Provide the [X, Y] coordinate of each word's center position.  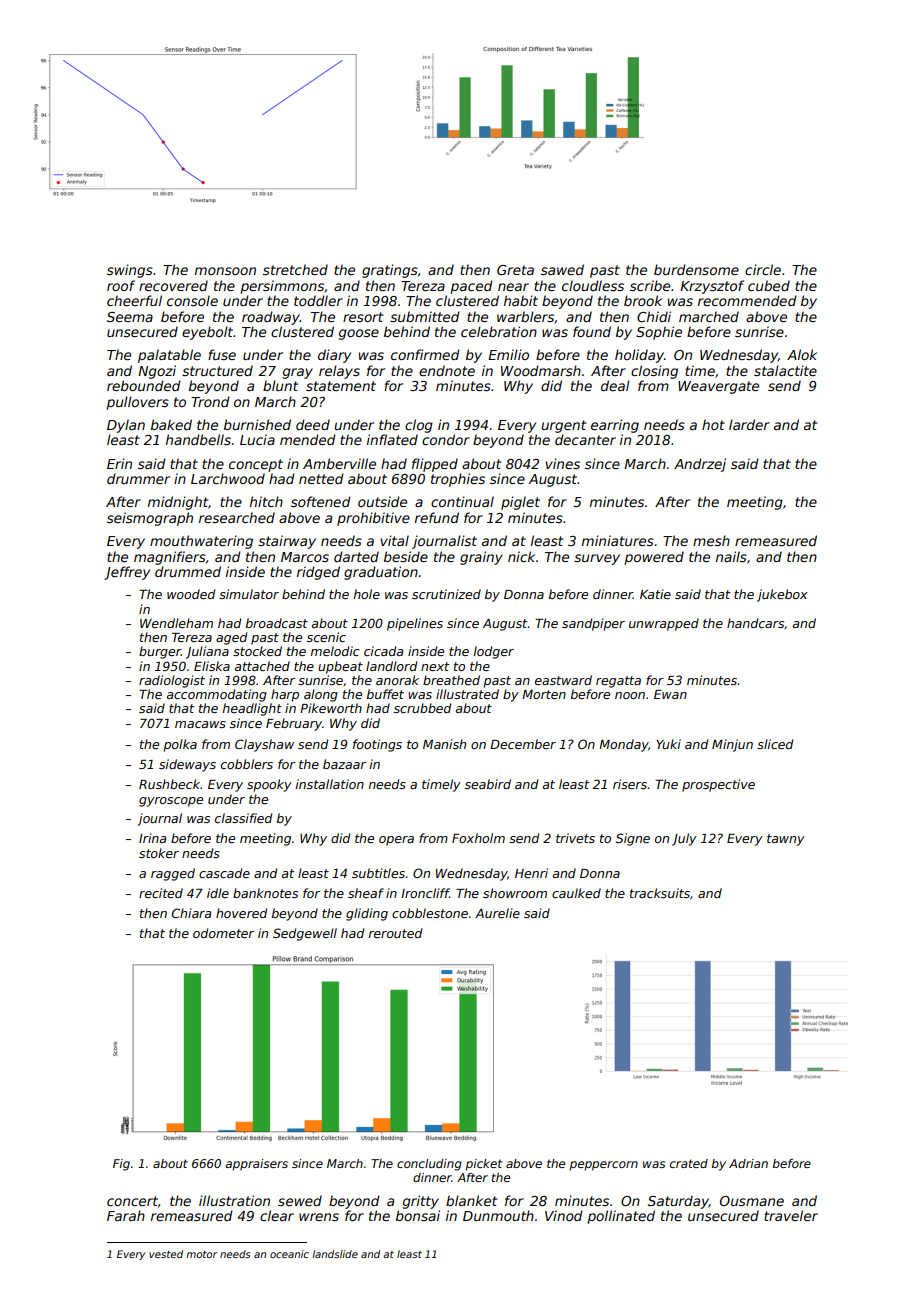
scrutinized [446, 594]
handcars [755, 623]
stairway [287, 542]
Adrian [748, 1163]
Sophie [659, 333]
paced [471, 287]
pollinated [621, 1217]
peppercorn [603, 1166]
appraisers [257, 1165]
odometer [223, 933]
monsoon [225, 271]
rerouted [395, 933]
